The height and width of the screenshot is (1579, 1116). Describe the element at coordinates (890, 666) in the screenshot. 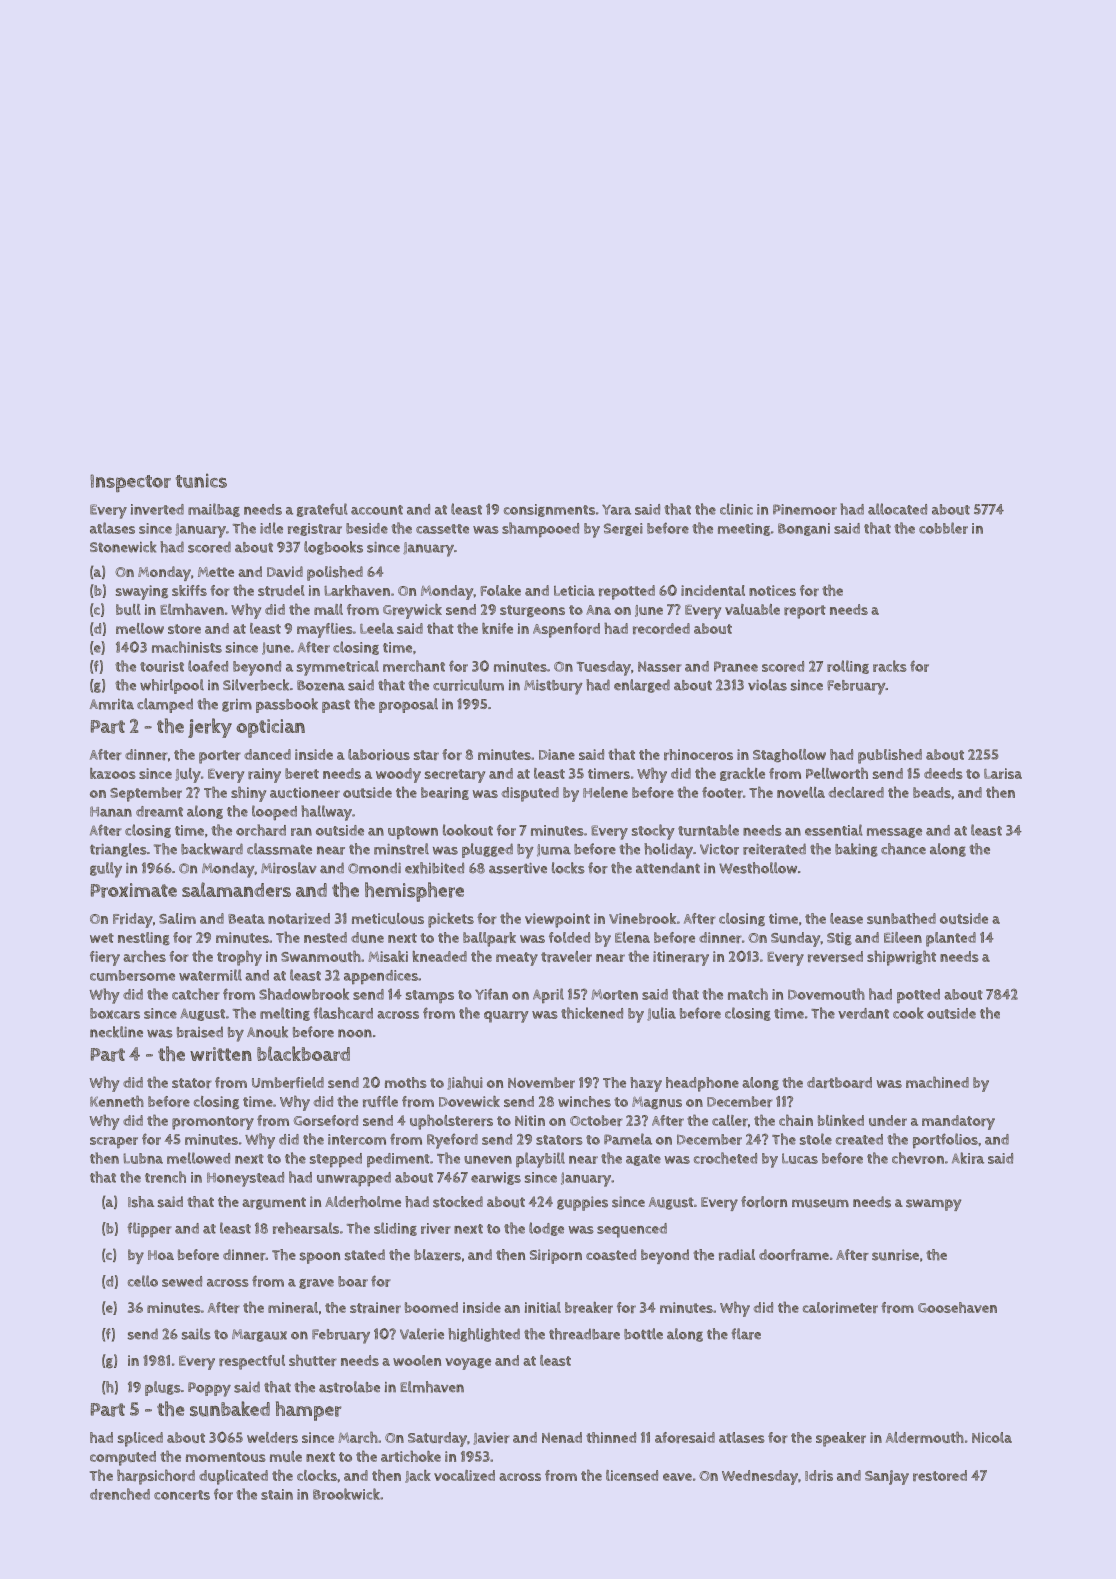

I see `racks` at that location.
